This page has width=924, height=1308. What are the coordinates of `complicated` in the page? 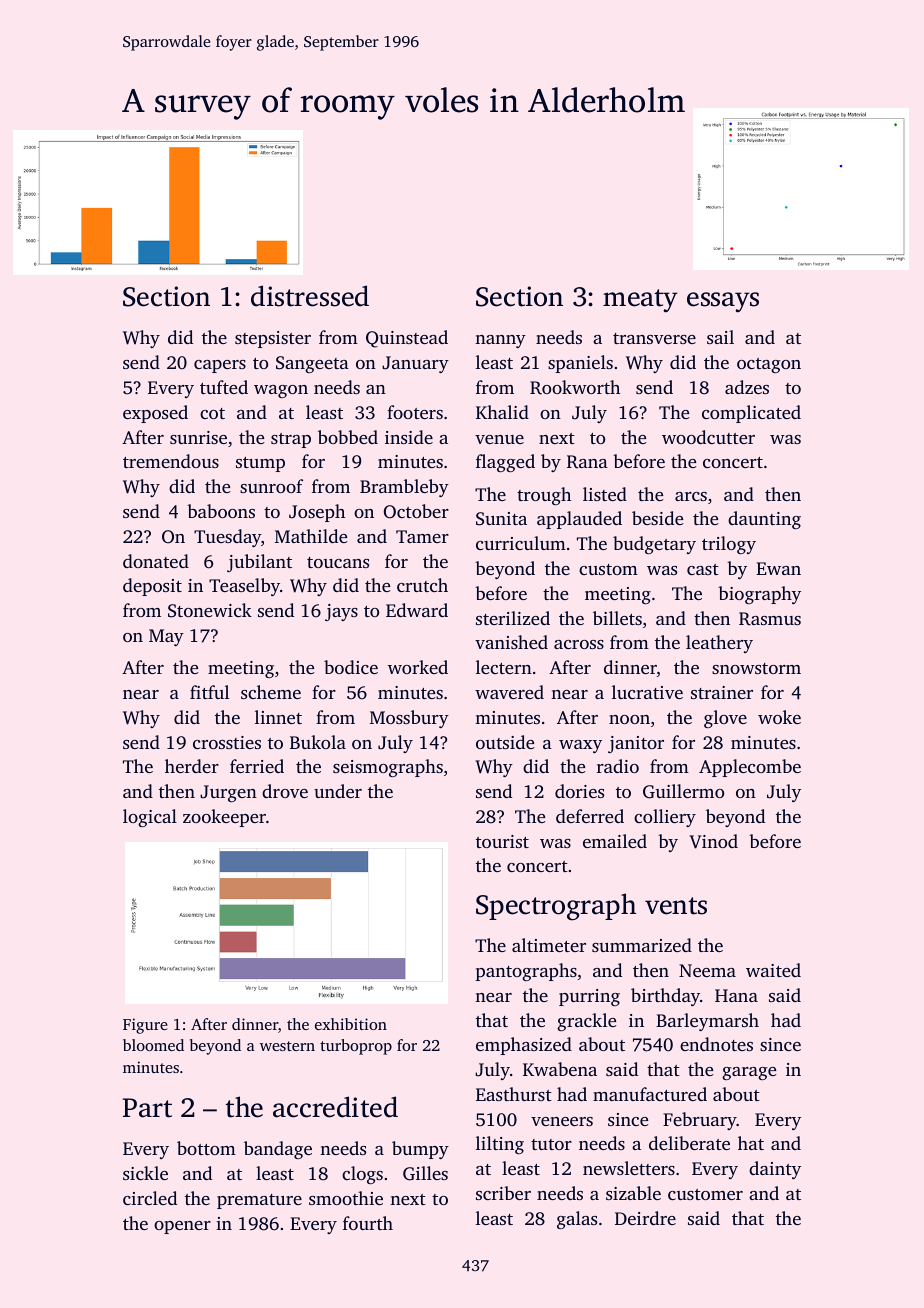 It's located at (751, 414).
